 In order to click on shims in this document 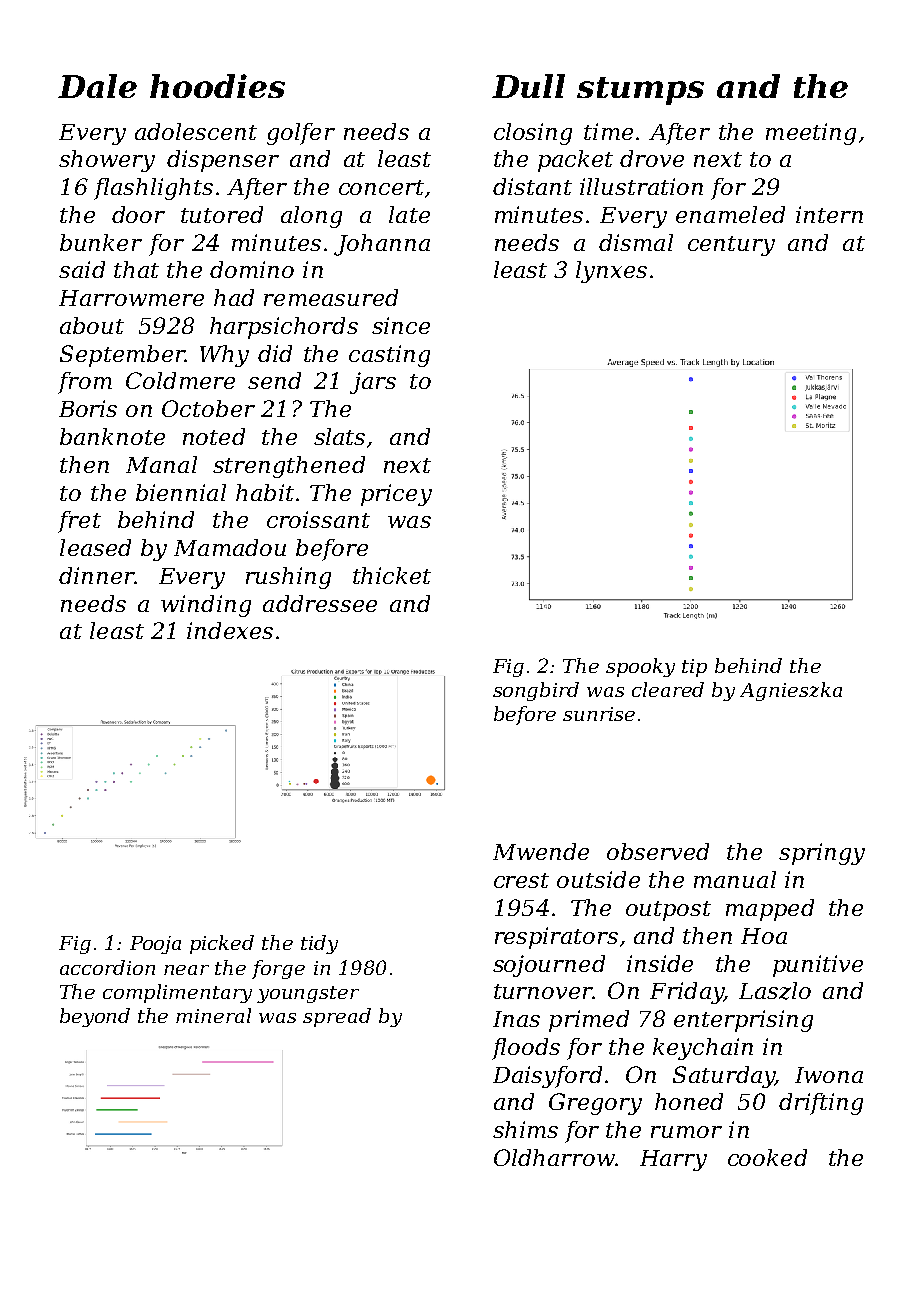, I will do `click(525, 1129)`.
